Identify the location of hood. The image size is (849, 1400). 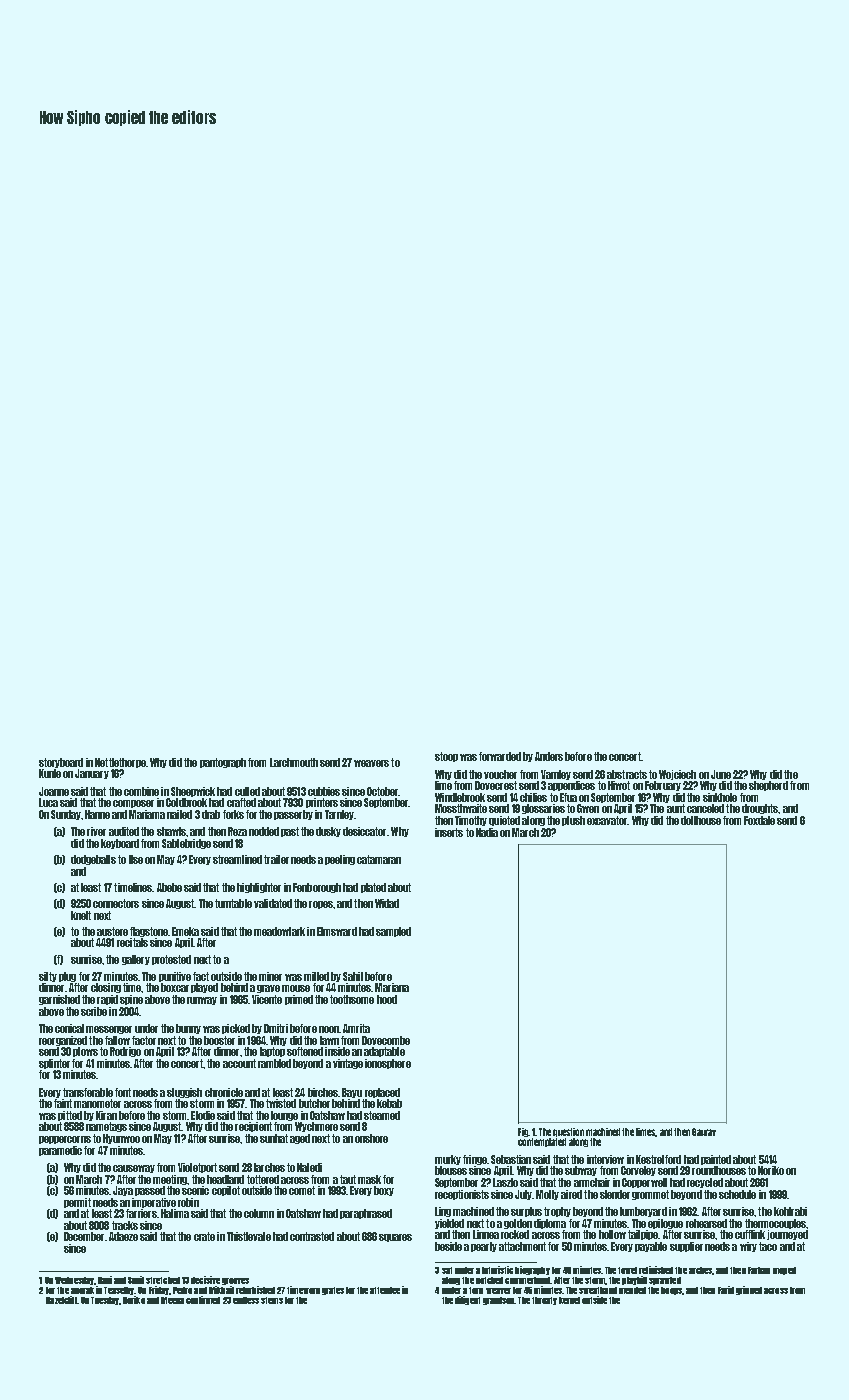
(387, 999).
